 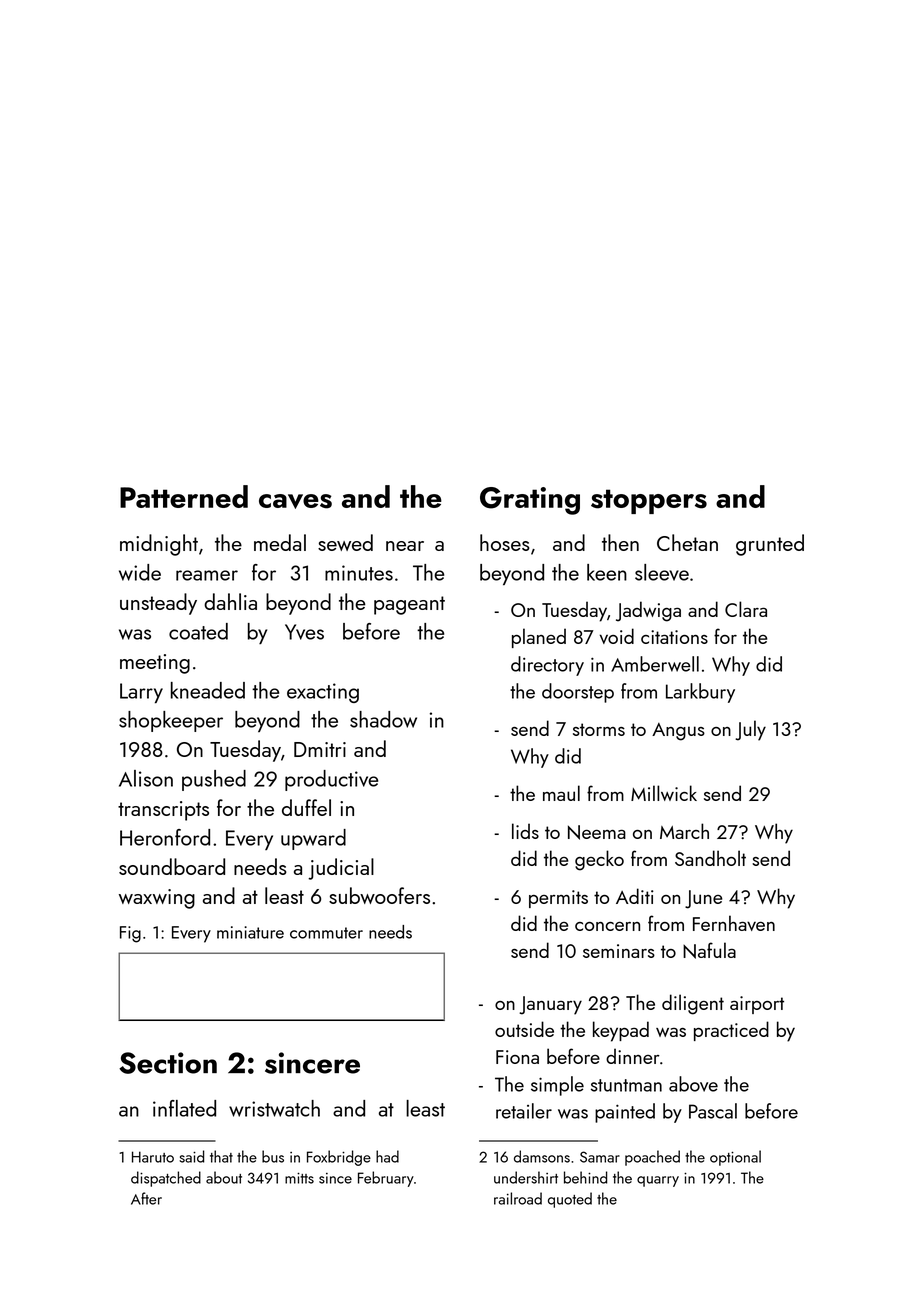 I want to click on wristwatch, so click(x=274, y=1108).
